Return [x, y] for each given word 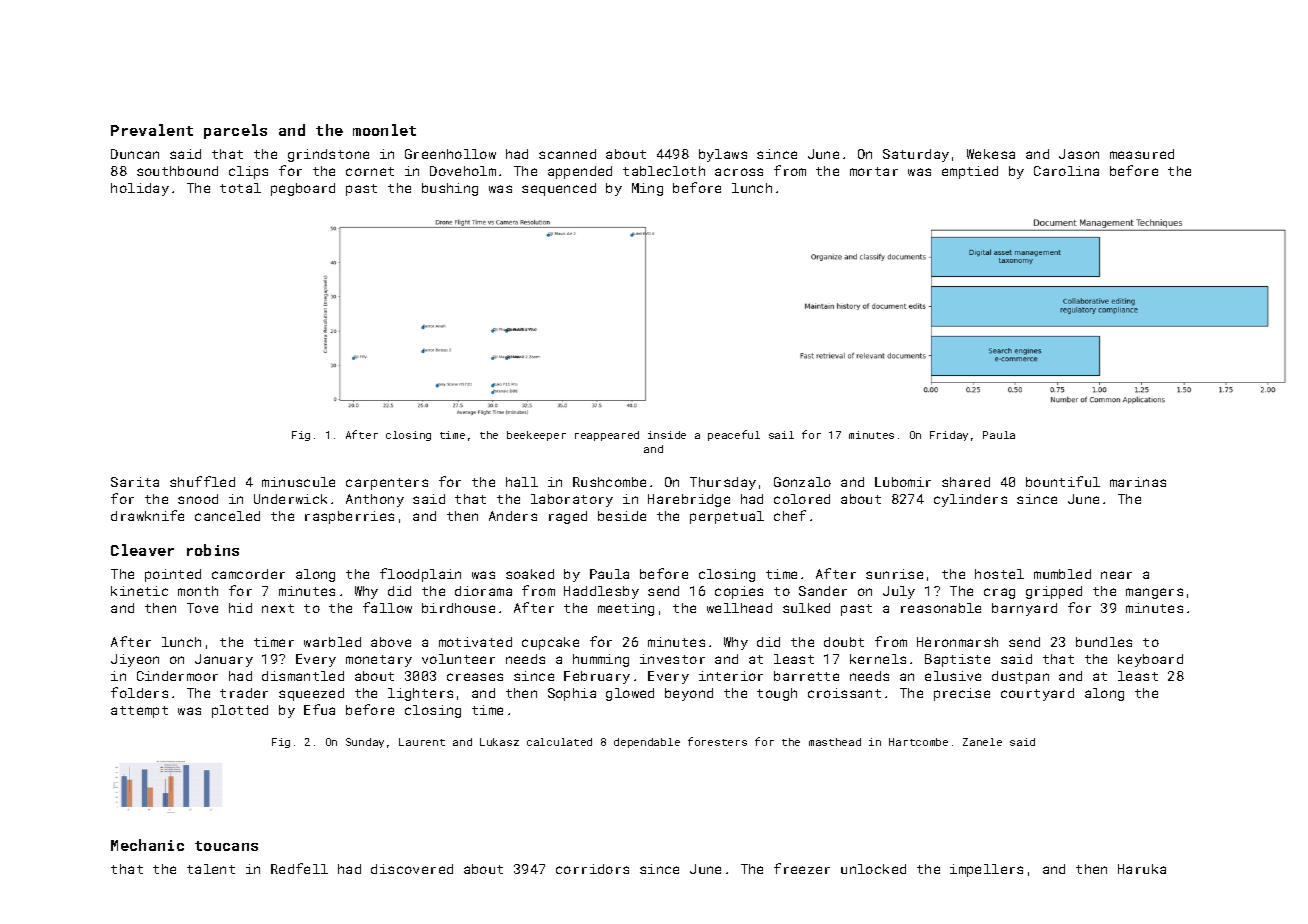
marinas [1138, 482]
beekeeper [536, 436]
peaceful [734, 435]
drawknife [147, 515]
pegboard [303, 189]
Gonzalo [802, 482]
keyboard [1150, 660]
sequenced [559, 189]
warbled [332, 642]
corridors [592, 869]
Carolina [1066, 171]
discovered [412, 869]
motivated [475, 642]
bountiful [1063, 481]
